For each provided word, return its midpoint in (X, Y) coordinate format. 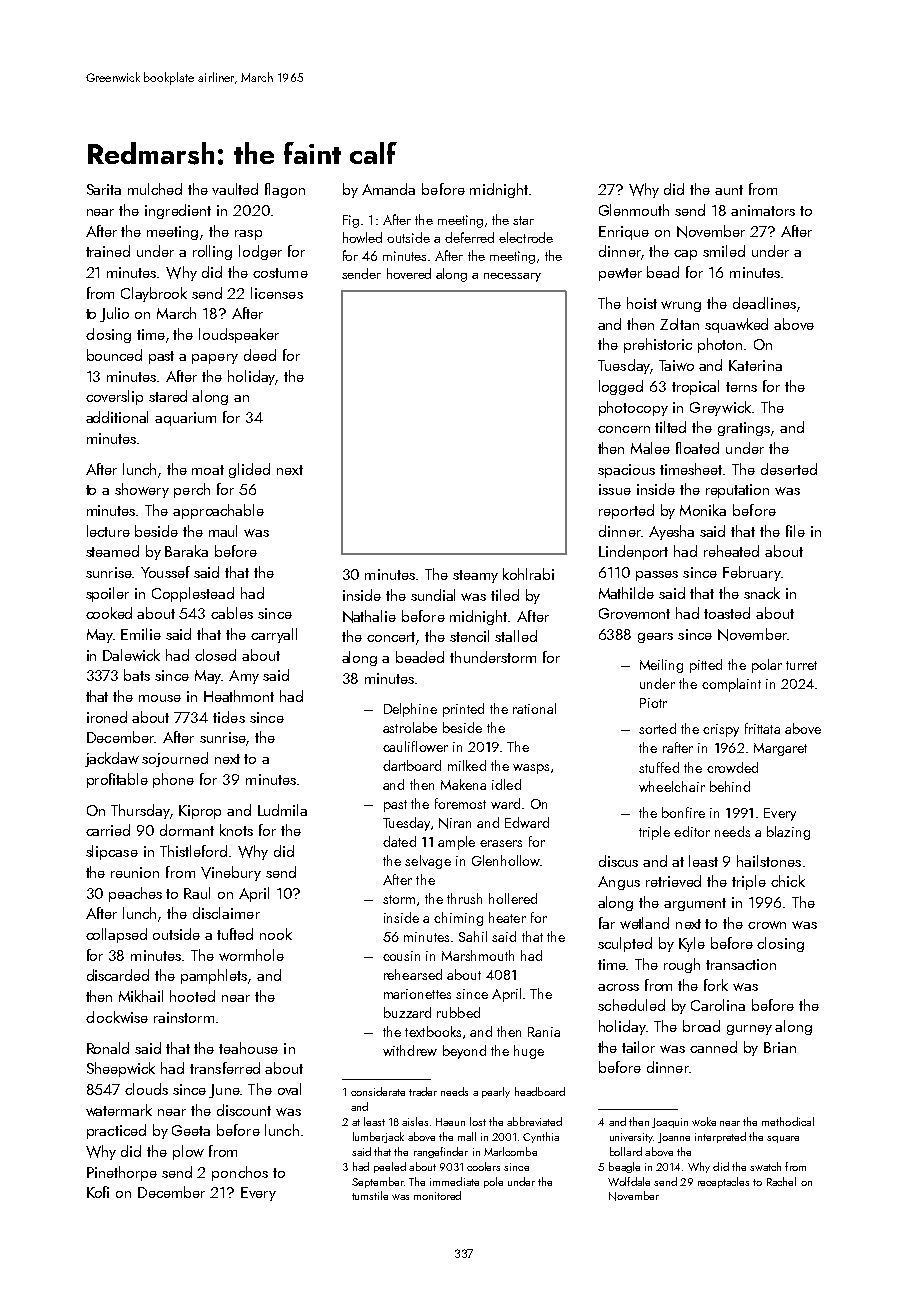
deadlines (764, 303)
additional (117, 417)
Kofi (98, 1192)
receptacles (723, 1182)
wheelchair (672, 786)
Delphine (410, 710)
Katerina (755, 365)
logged (621, 387)
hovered (409, 273)
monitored (437, 1195)
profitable (117, 780)
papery (215, 359)
